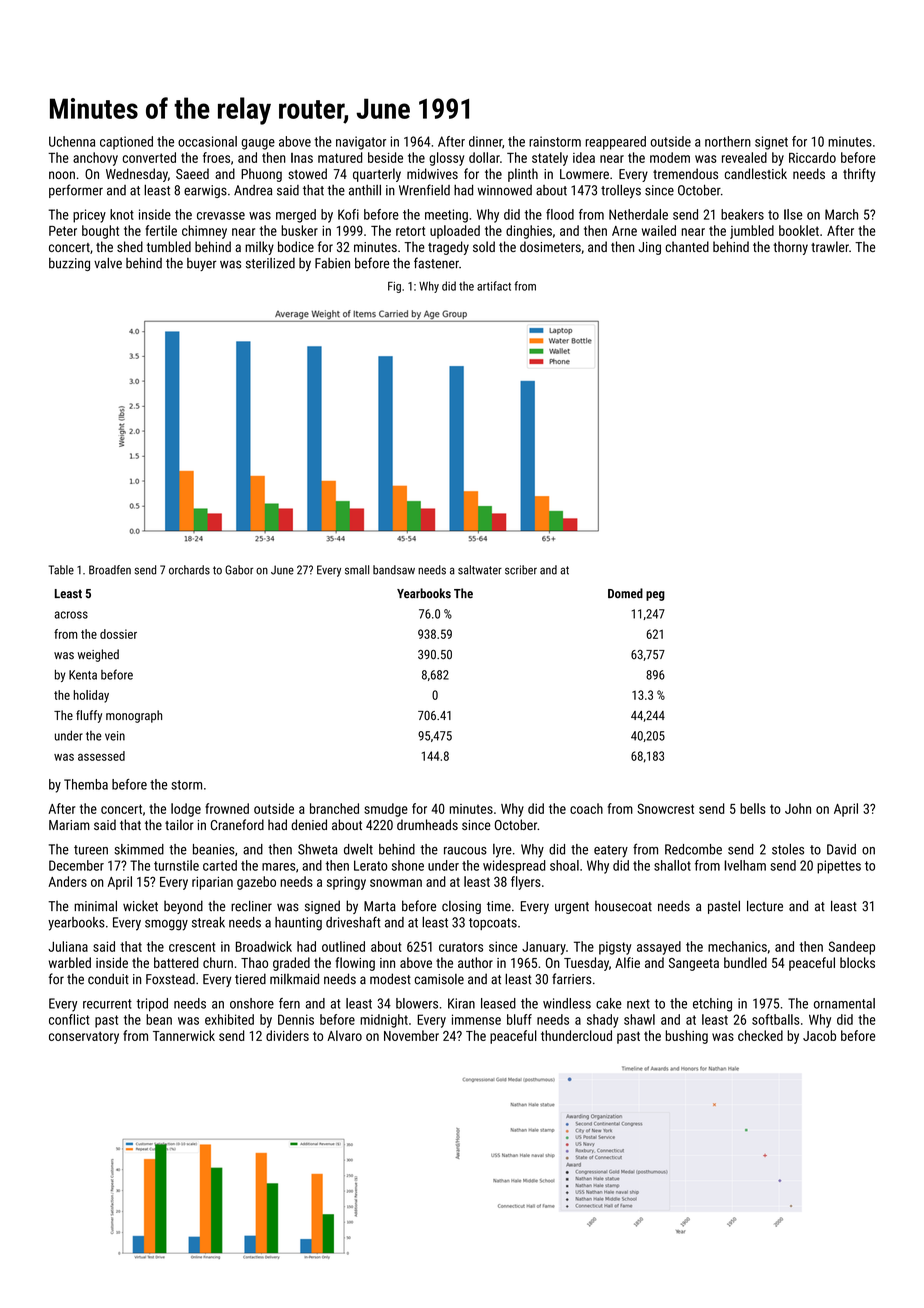  Describe the element at coordinates (239, 570) in the screenshot. I see `Gabor` at that location.
